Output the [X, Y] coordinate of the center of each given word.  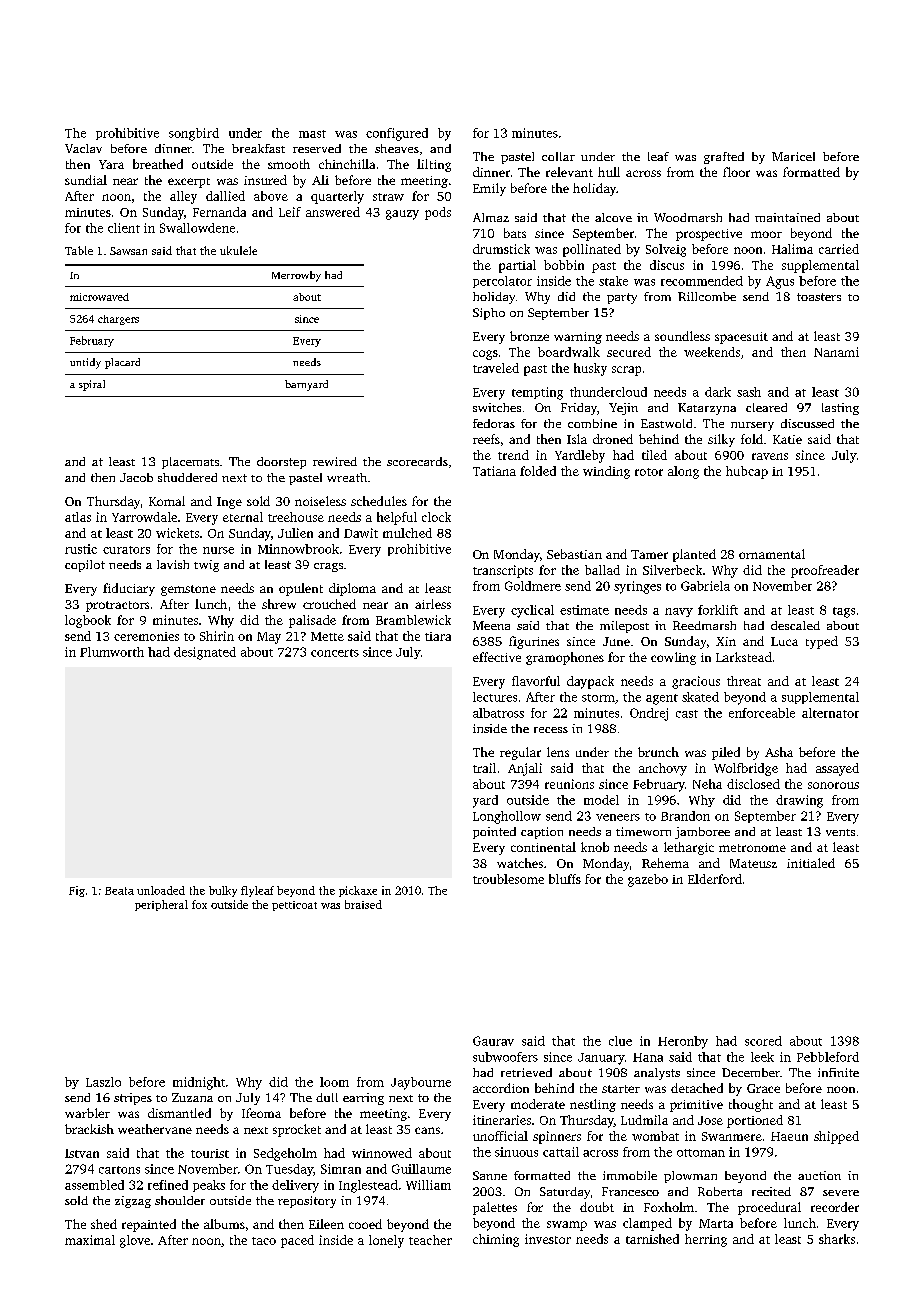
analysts [657, 1074]
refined [168, 1185]
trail [484, 768]
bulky [223, 891]
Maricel [793, 156]
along [683, 472]
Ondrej [649, 714]
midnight [199, 1083]
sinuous [516, 1152]
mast [312, 134]
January [601, 1059]
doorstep [281, 463]
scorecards [417, 461]
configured [397, 134]
